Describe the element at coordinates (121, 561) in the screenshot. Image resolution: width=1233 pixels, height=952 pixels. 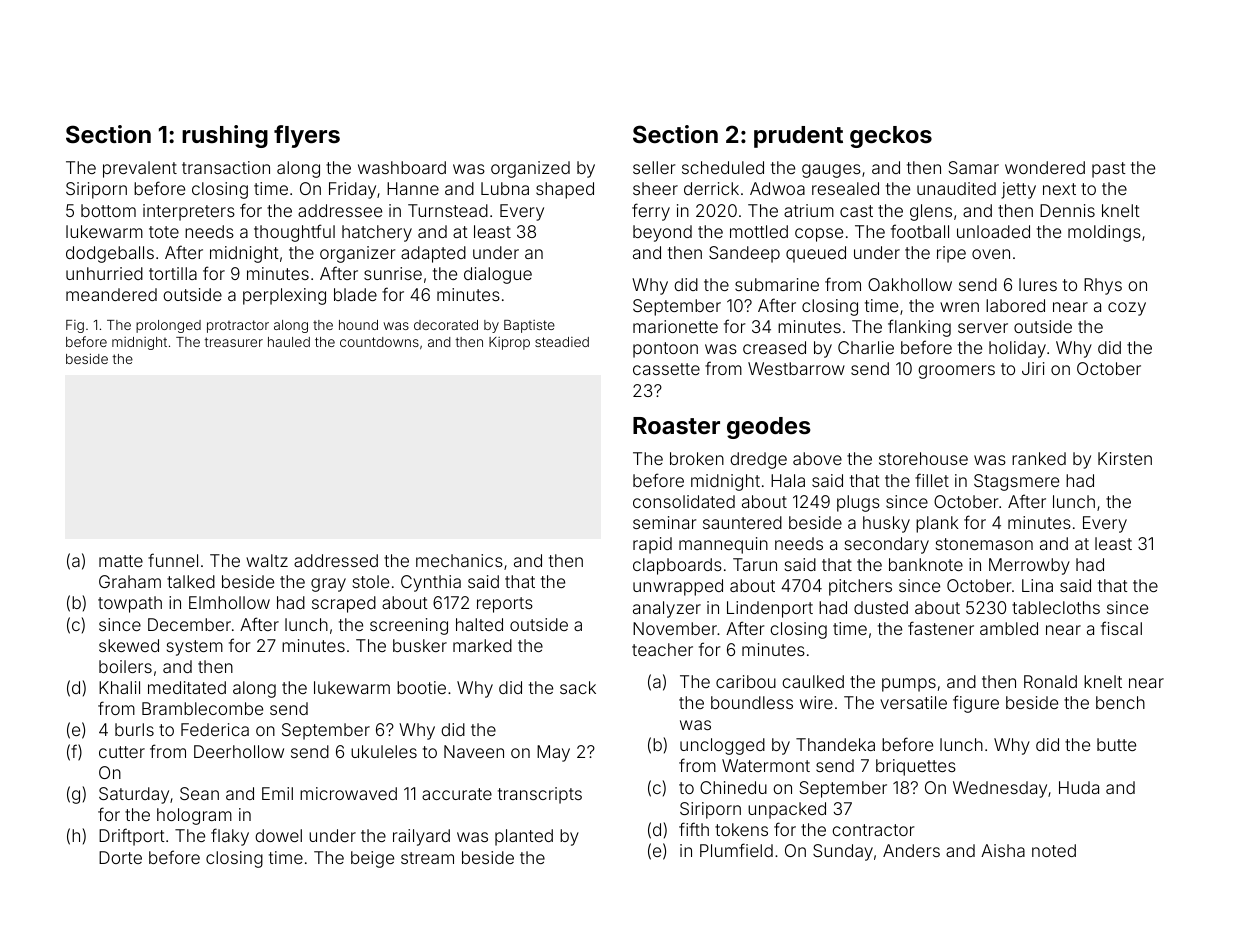
I see `matte` at that location.
